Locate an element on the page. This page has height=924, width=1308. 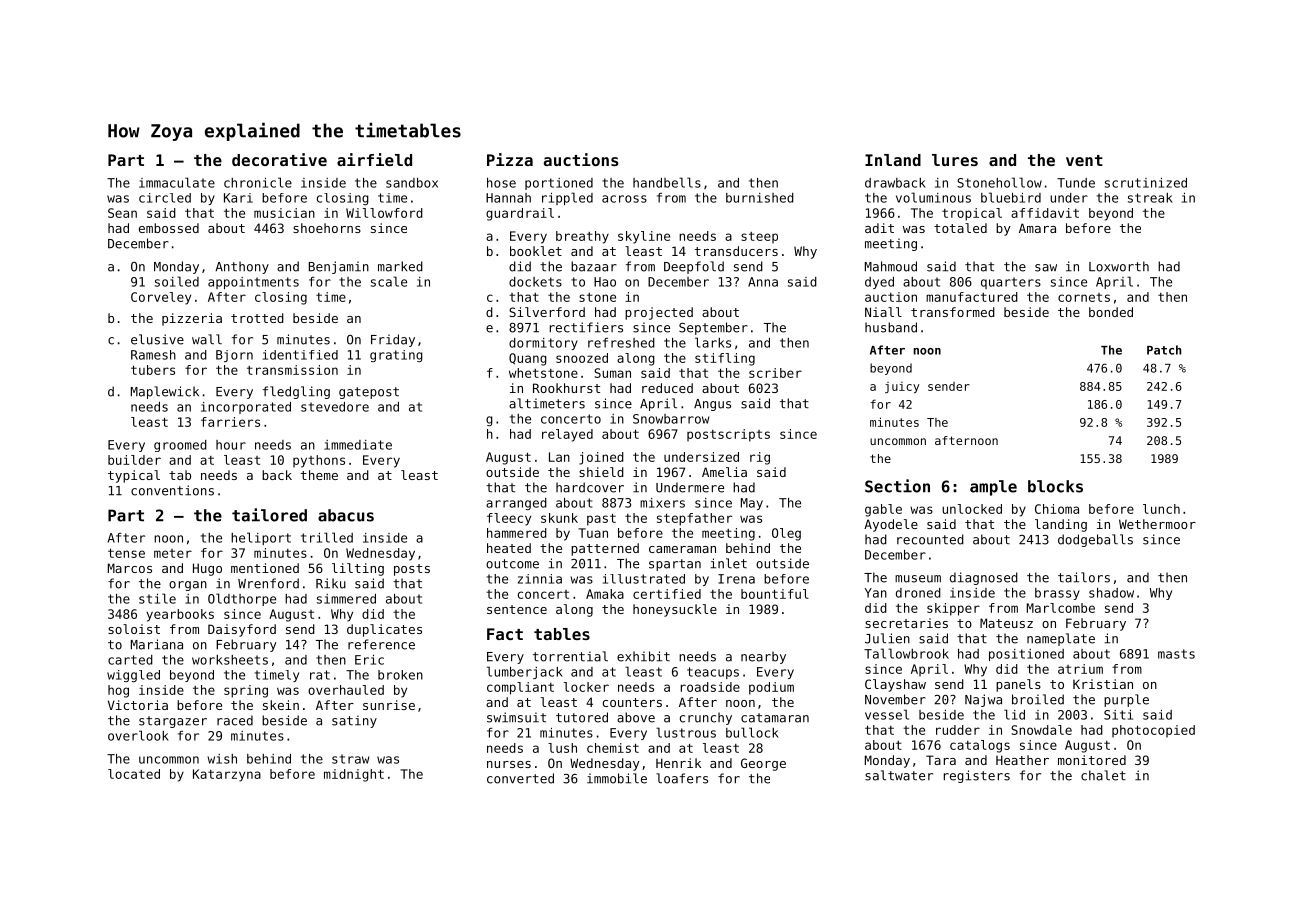
Silverford is located at coordinates (547, 312).
